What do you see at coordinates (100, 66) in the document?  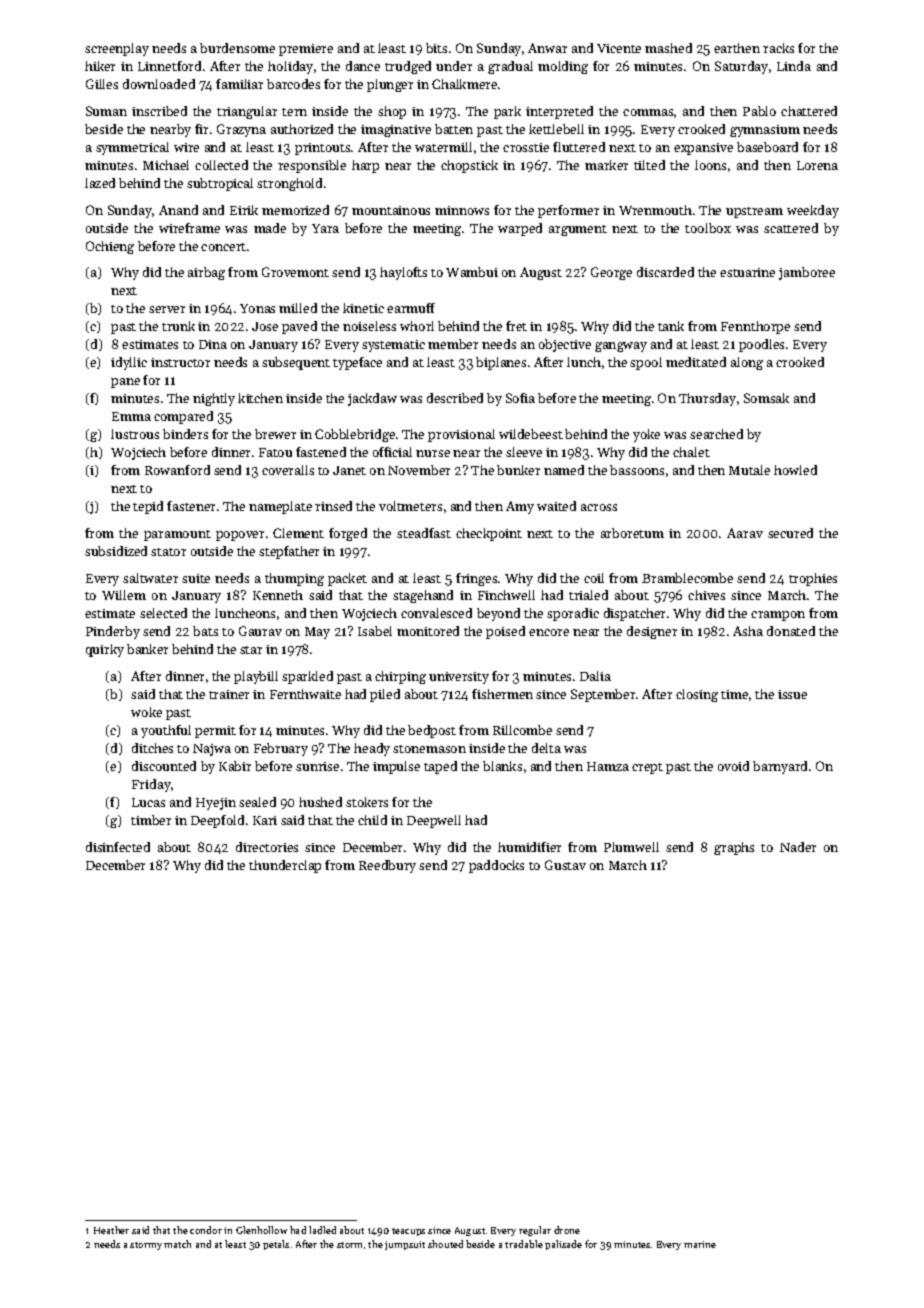 I see `hiker` at bounding box center [100, 66].
